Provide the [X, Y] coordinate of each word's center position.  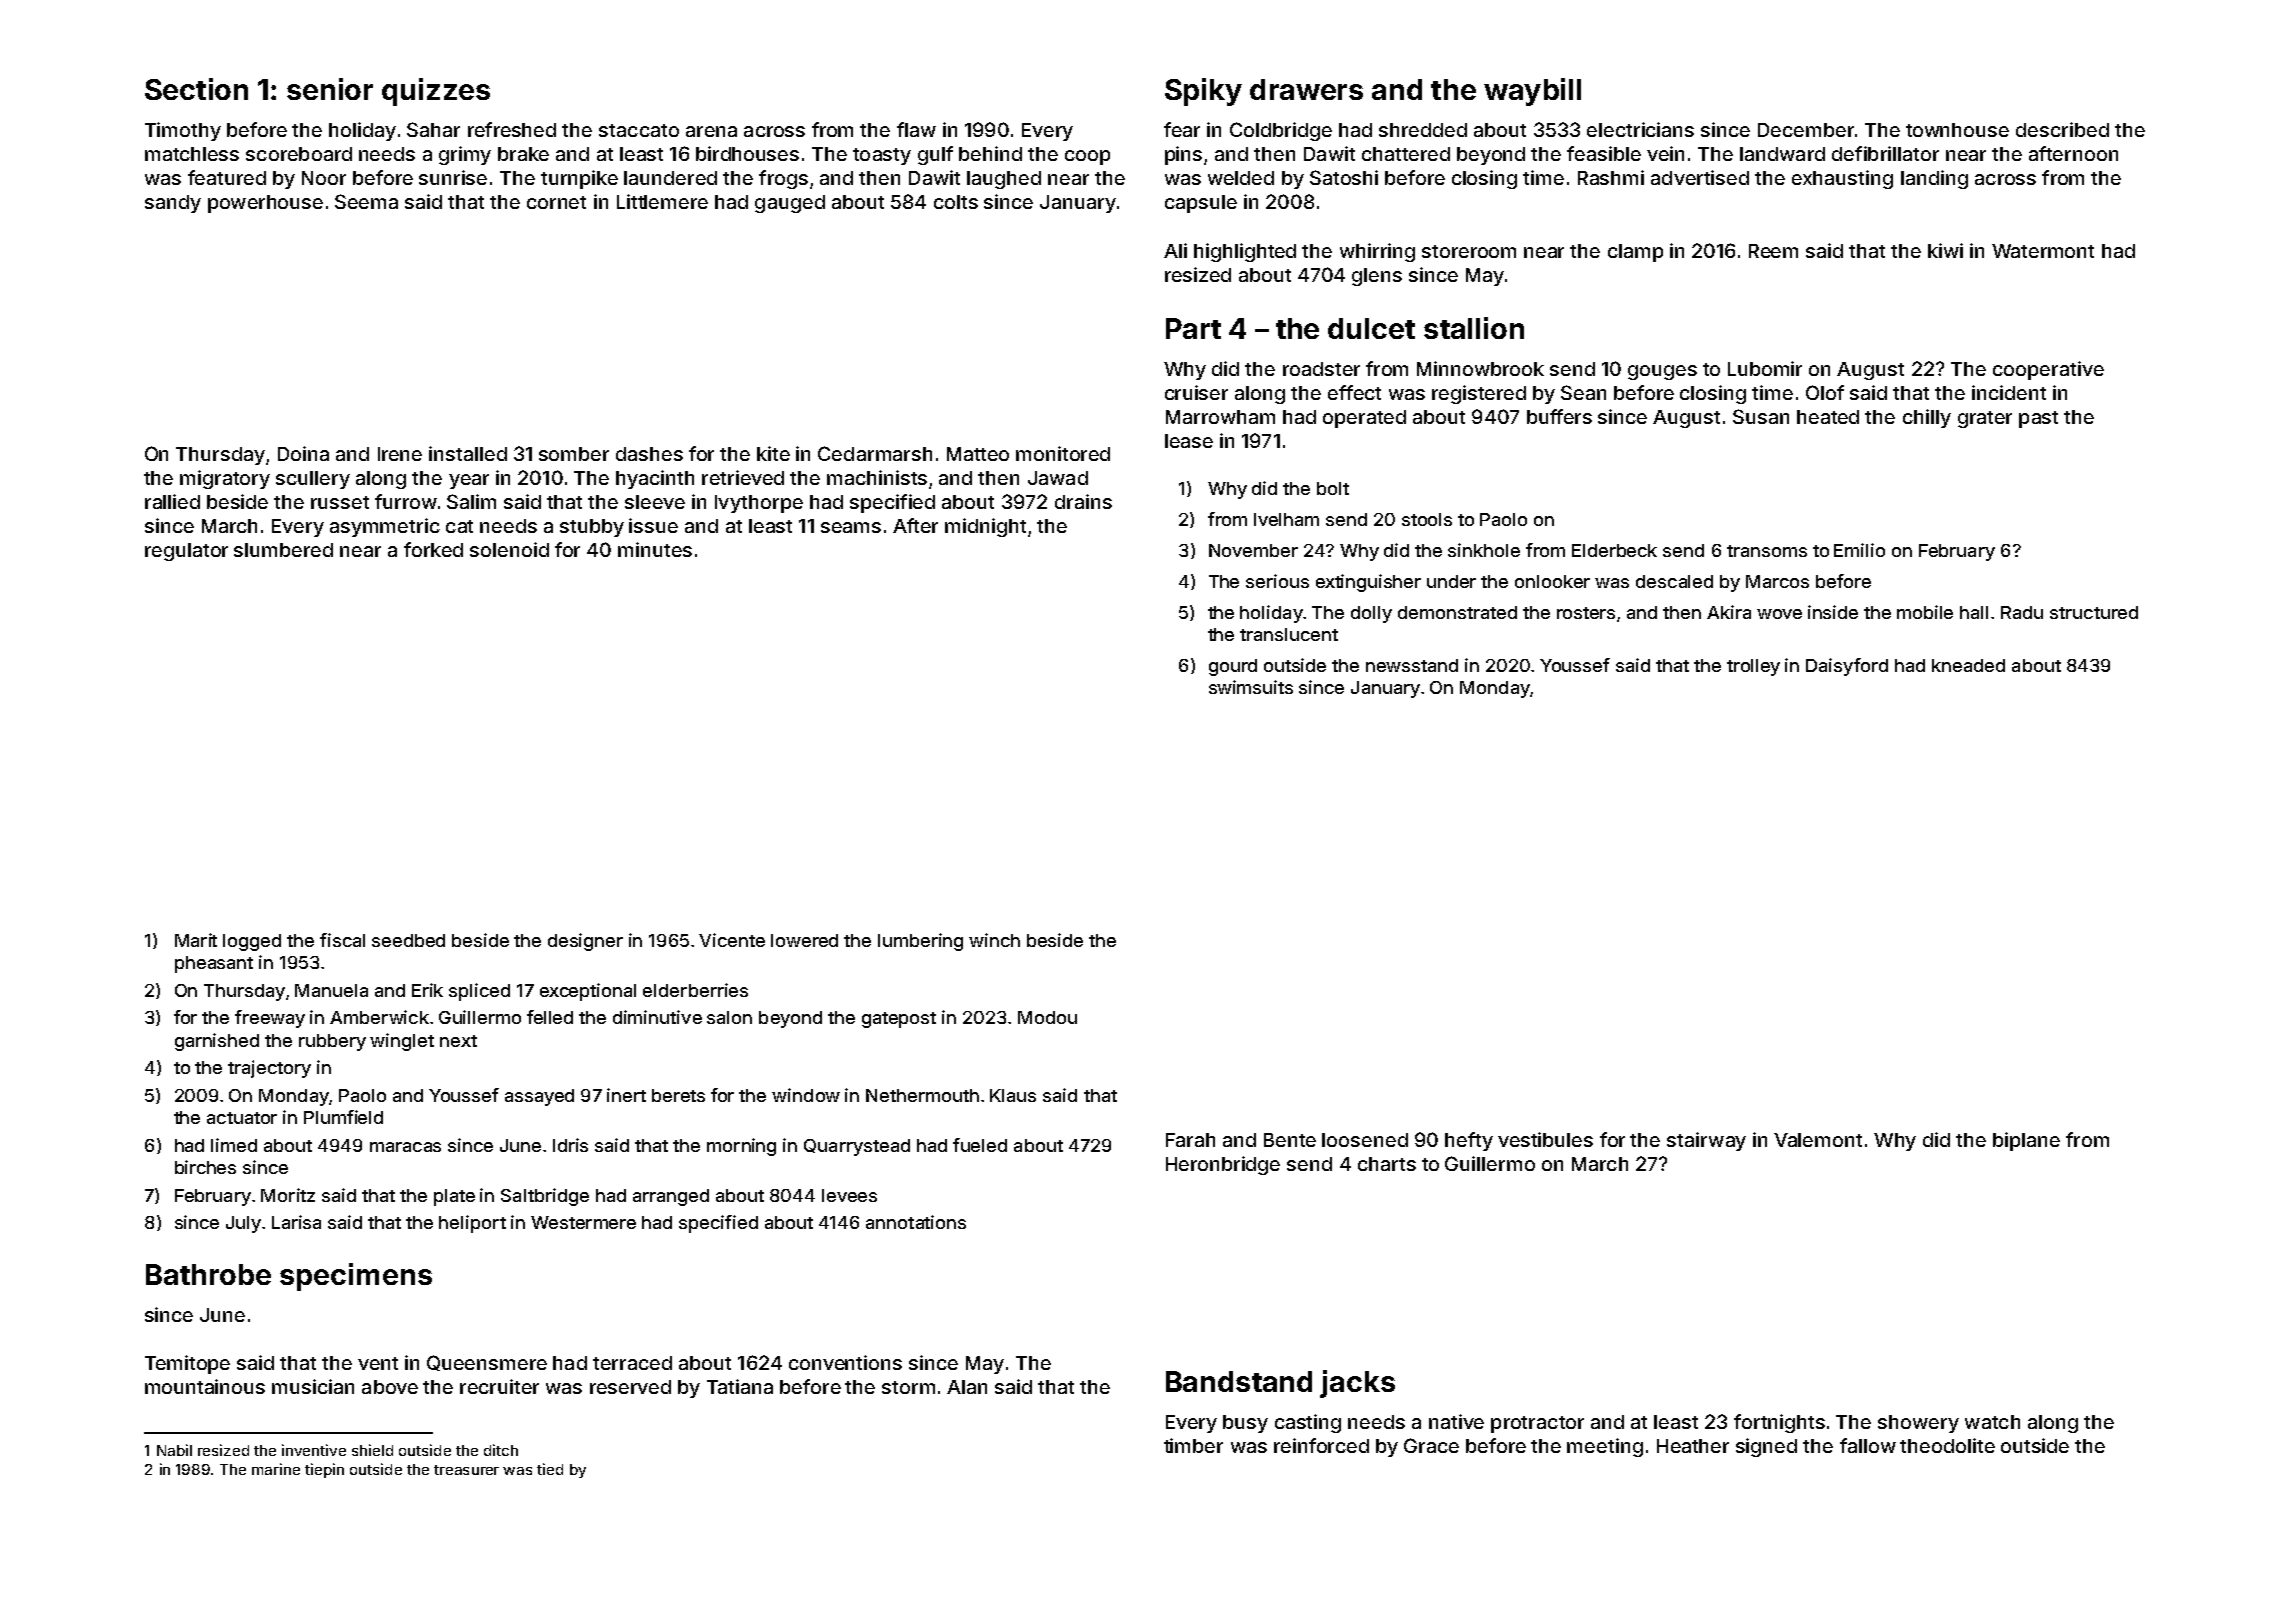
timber [1193, 1445]
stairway [1706, 1141]
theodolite [1947, 1445]
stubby [592, 528]
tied [550, 1469]
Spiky [1203, 92]
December [1806, 130]
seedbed [408, 940]
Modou [1047, 1017]
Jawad [1058, 478]
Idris [570, 1145]
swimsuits [1251, 687]
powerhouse [265, 204]
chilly [1927, 418]
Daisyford [1847, 667]
